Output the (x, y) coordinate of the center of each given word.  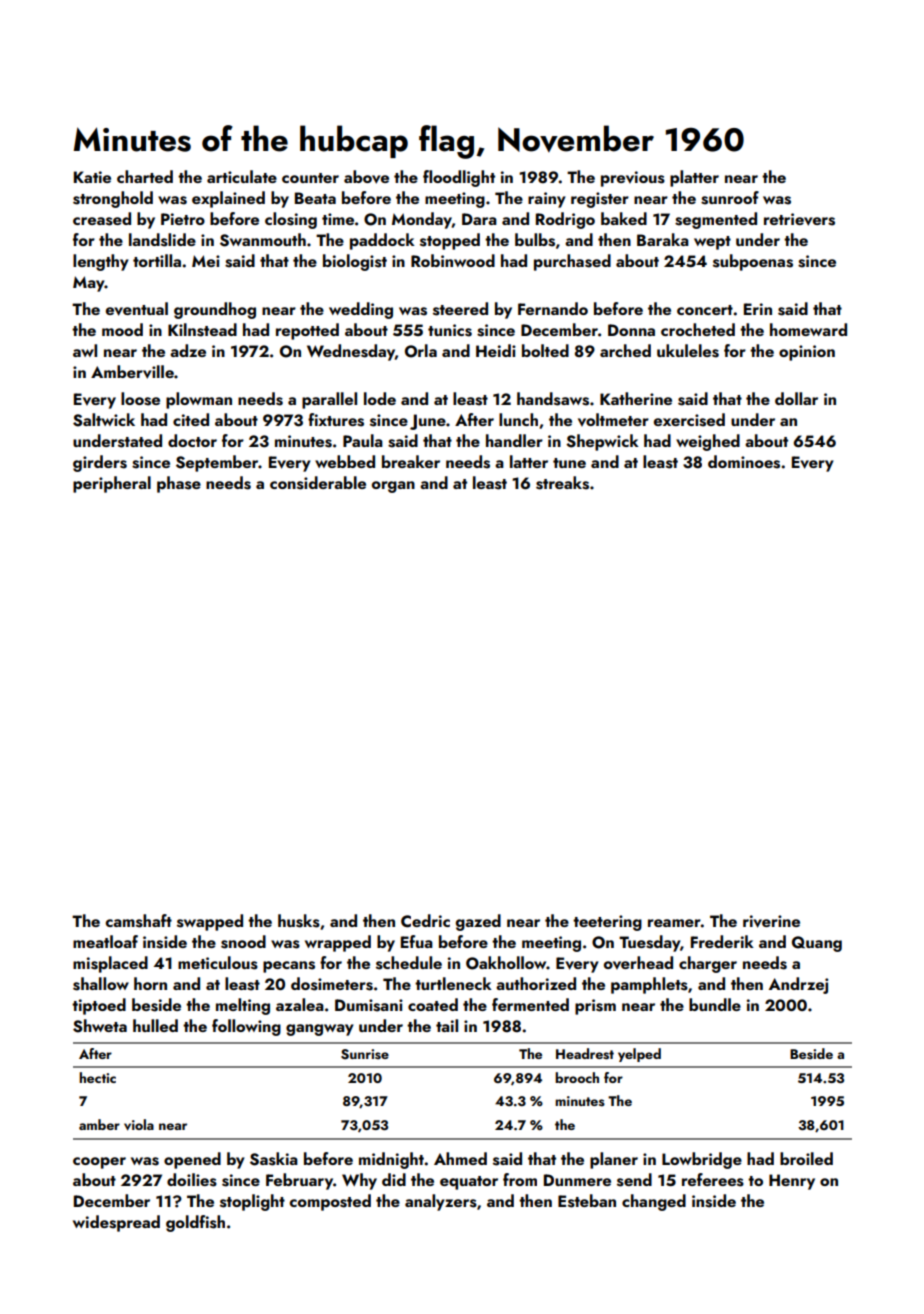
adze (188, 350)
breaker (411, 461)
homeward (808, 329)
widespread (116, 1223)
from (520, 1179)
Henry (792, 1182)
